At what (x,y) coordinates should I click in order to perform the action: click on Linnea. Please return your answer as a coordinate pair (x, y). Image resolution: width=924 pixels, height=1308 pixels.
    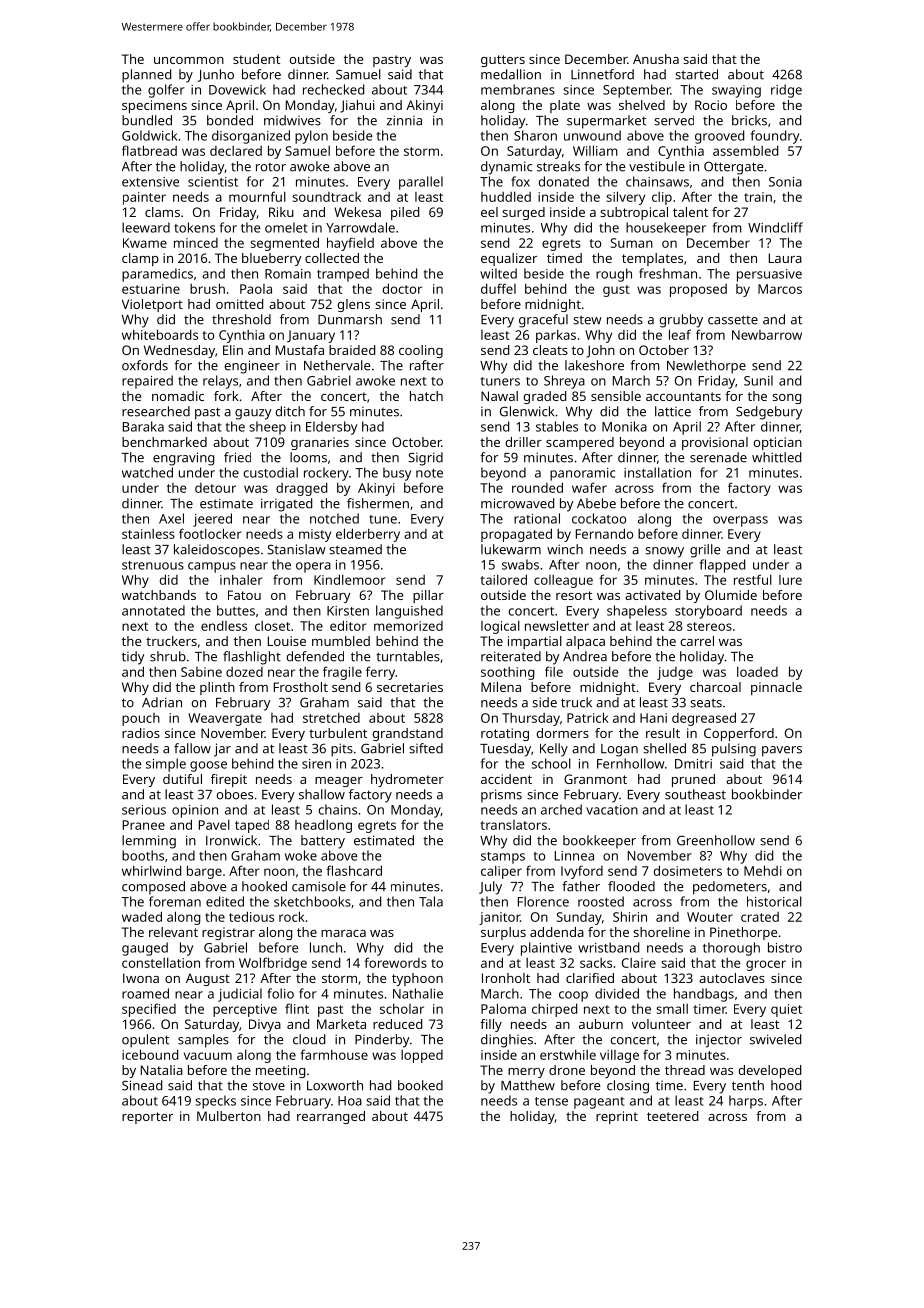
    Looking at the image, I should click on (574, 856).
